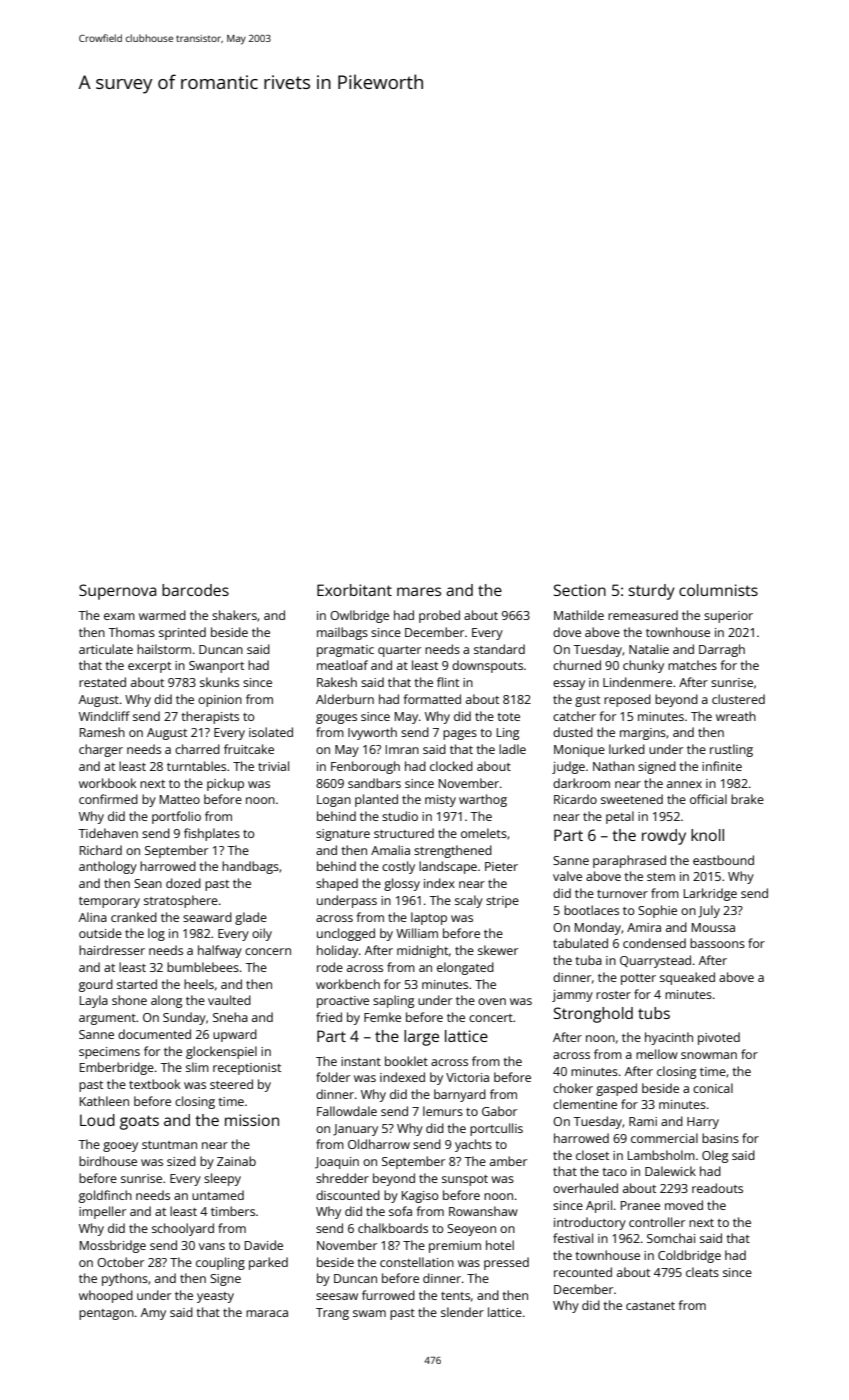  What do you see at coordinates (229, 1000) in the document?
I see `vaulted` at bounding box center [229, 1000].
